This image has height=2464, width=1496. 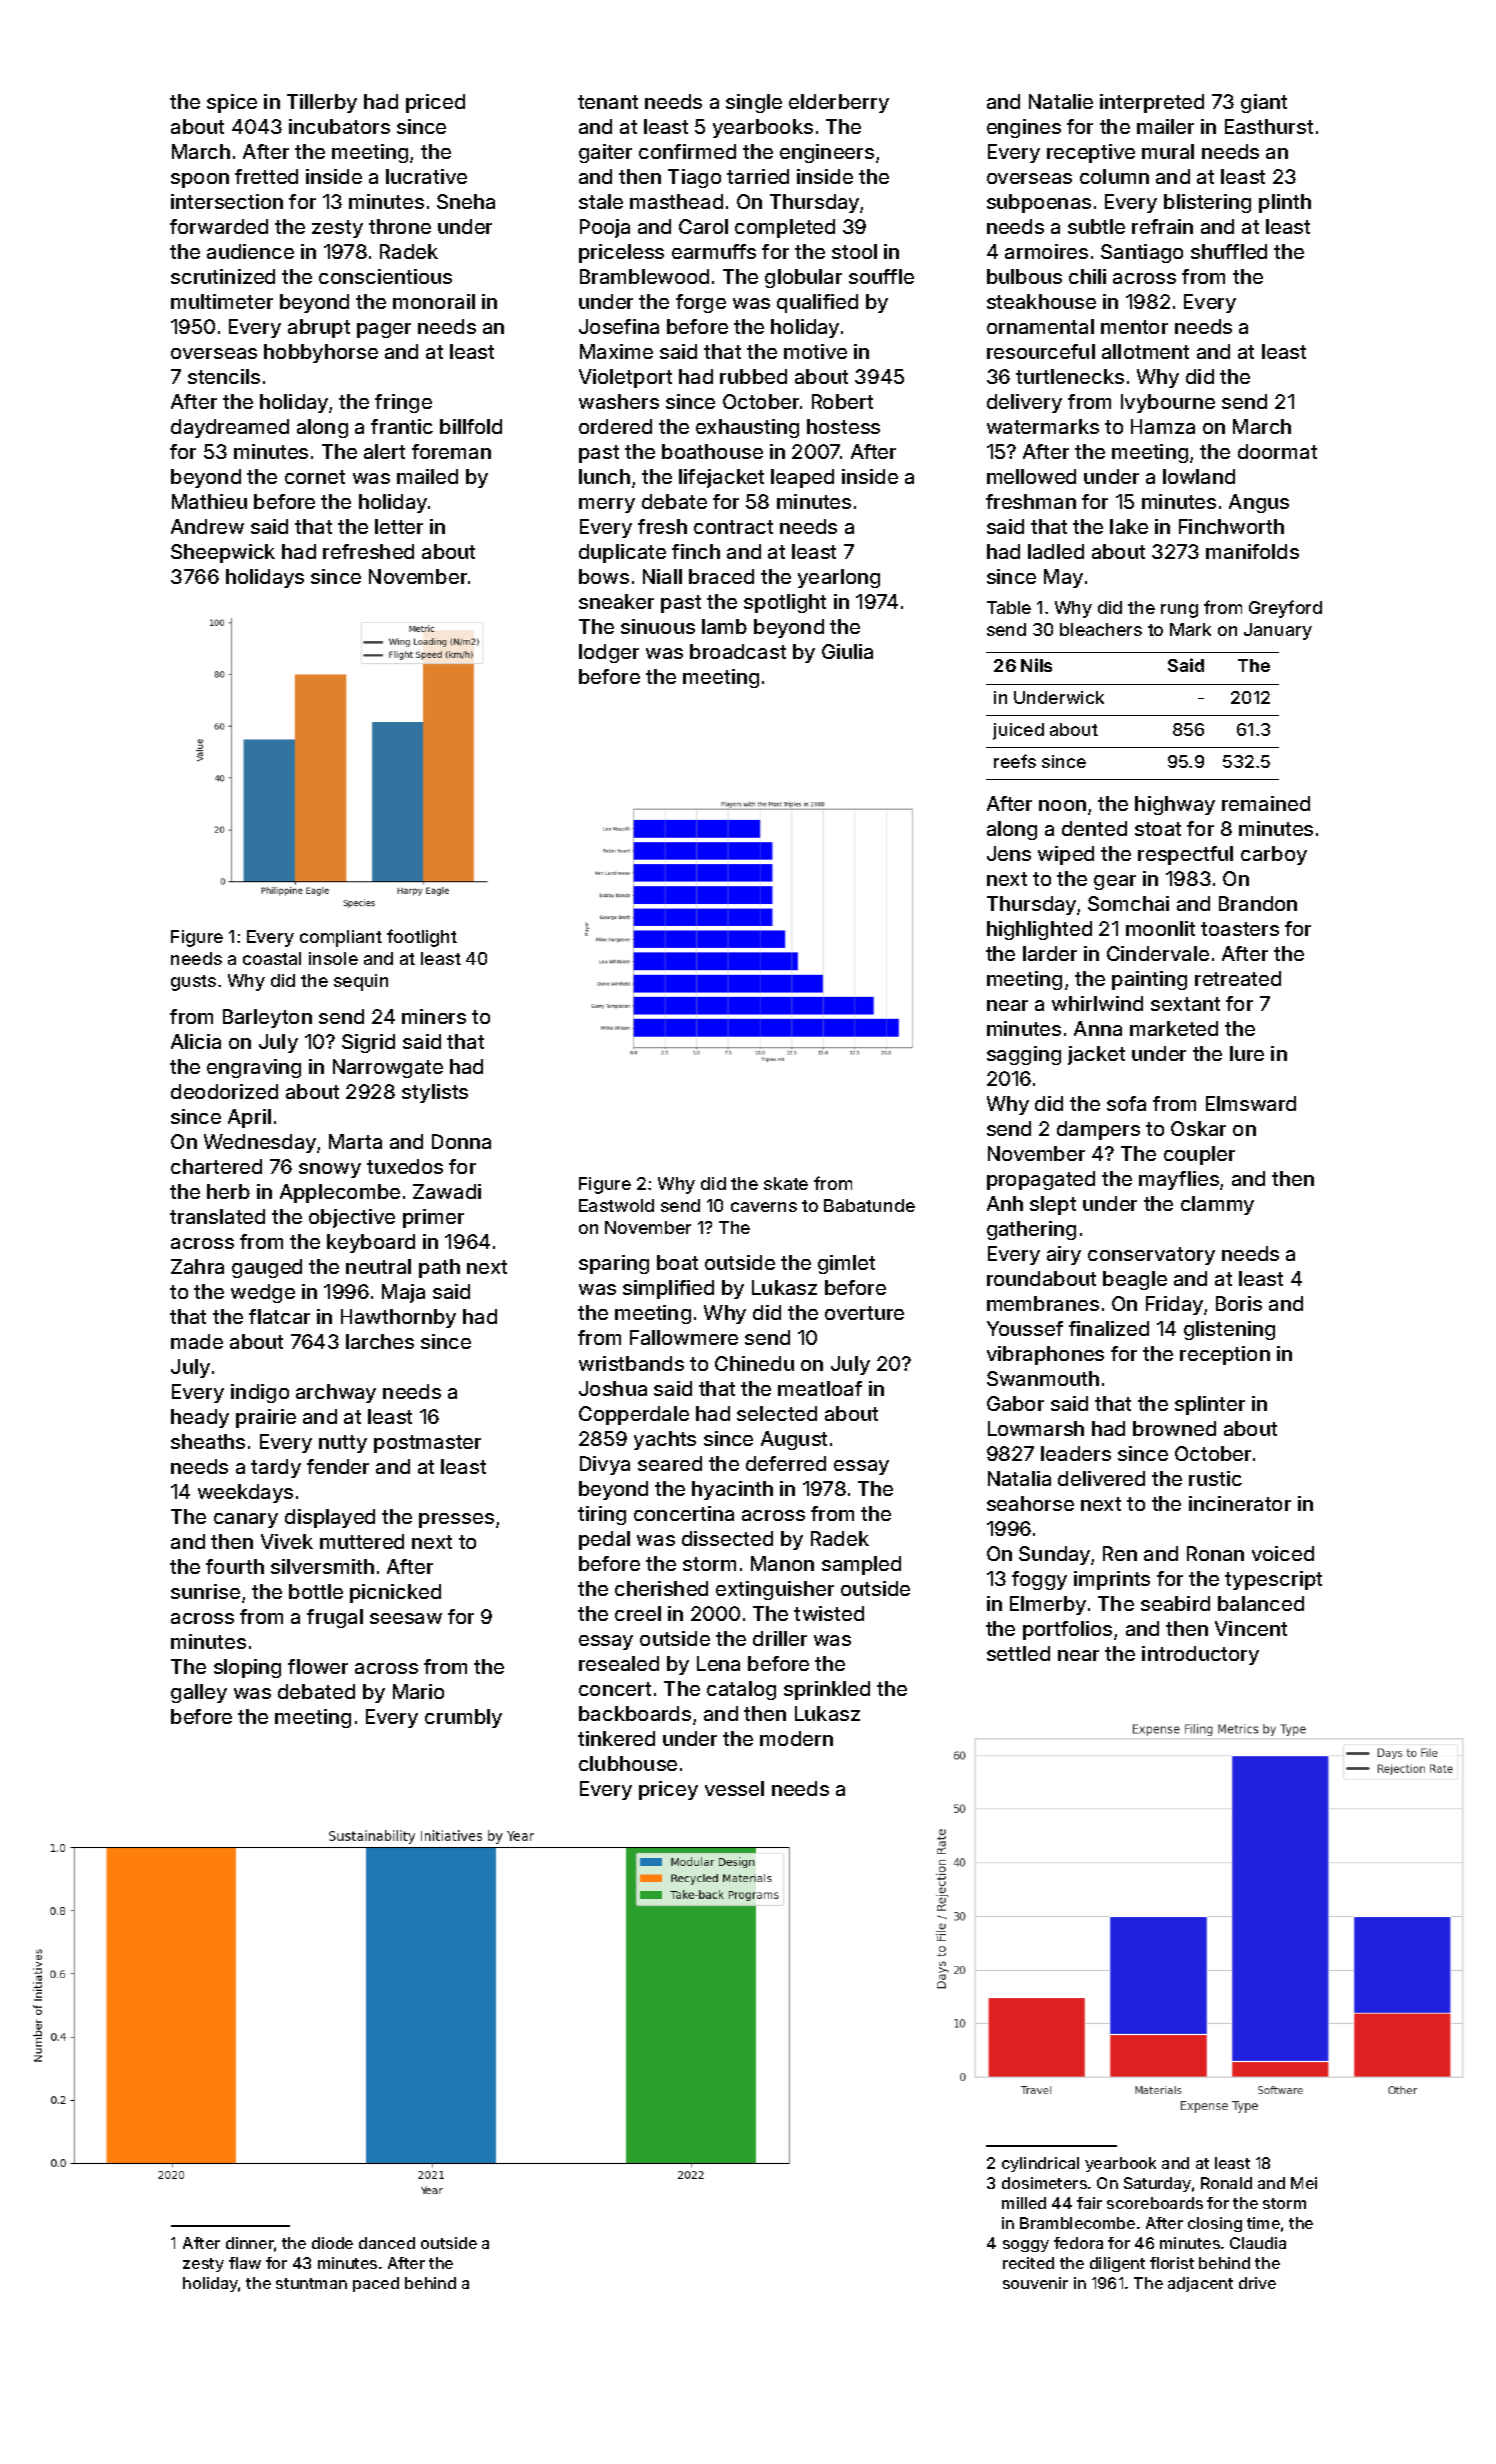 I want to click on pager, so click(x=384, y=330).
